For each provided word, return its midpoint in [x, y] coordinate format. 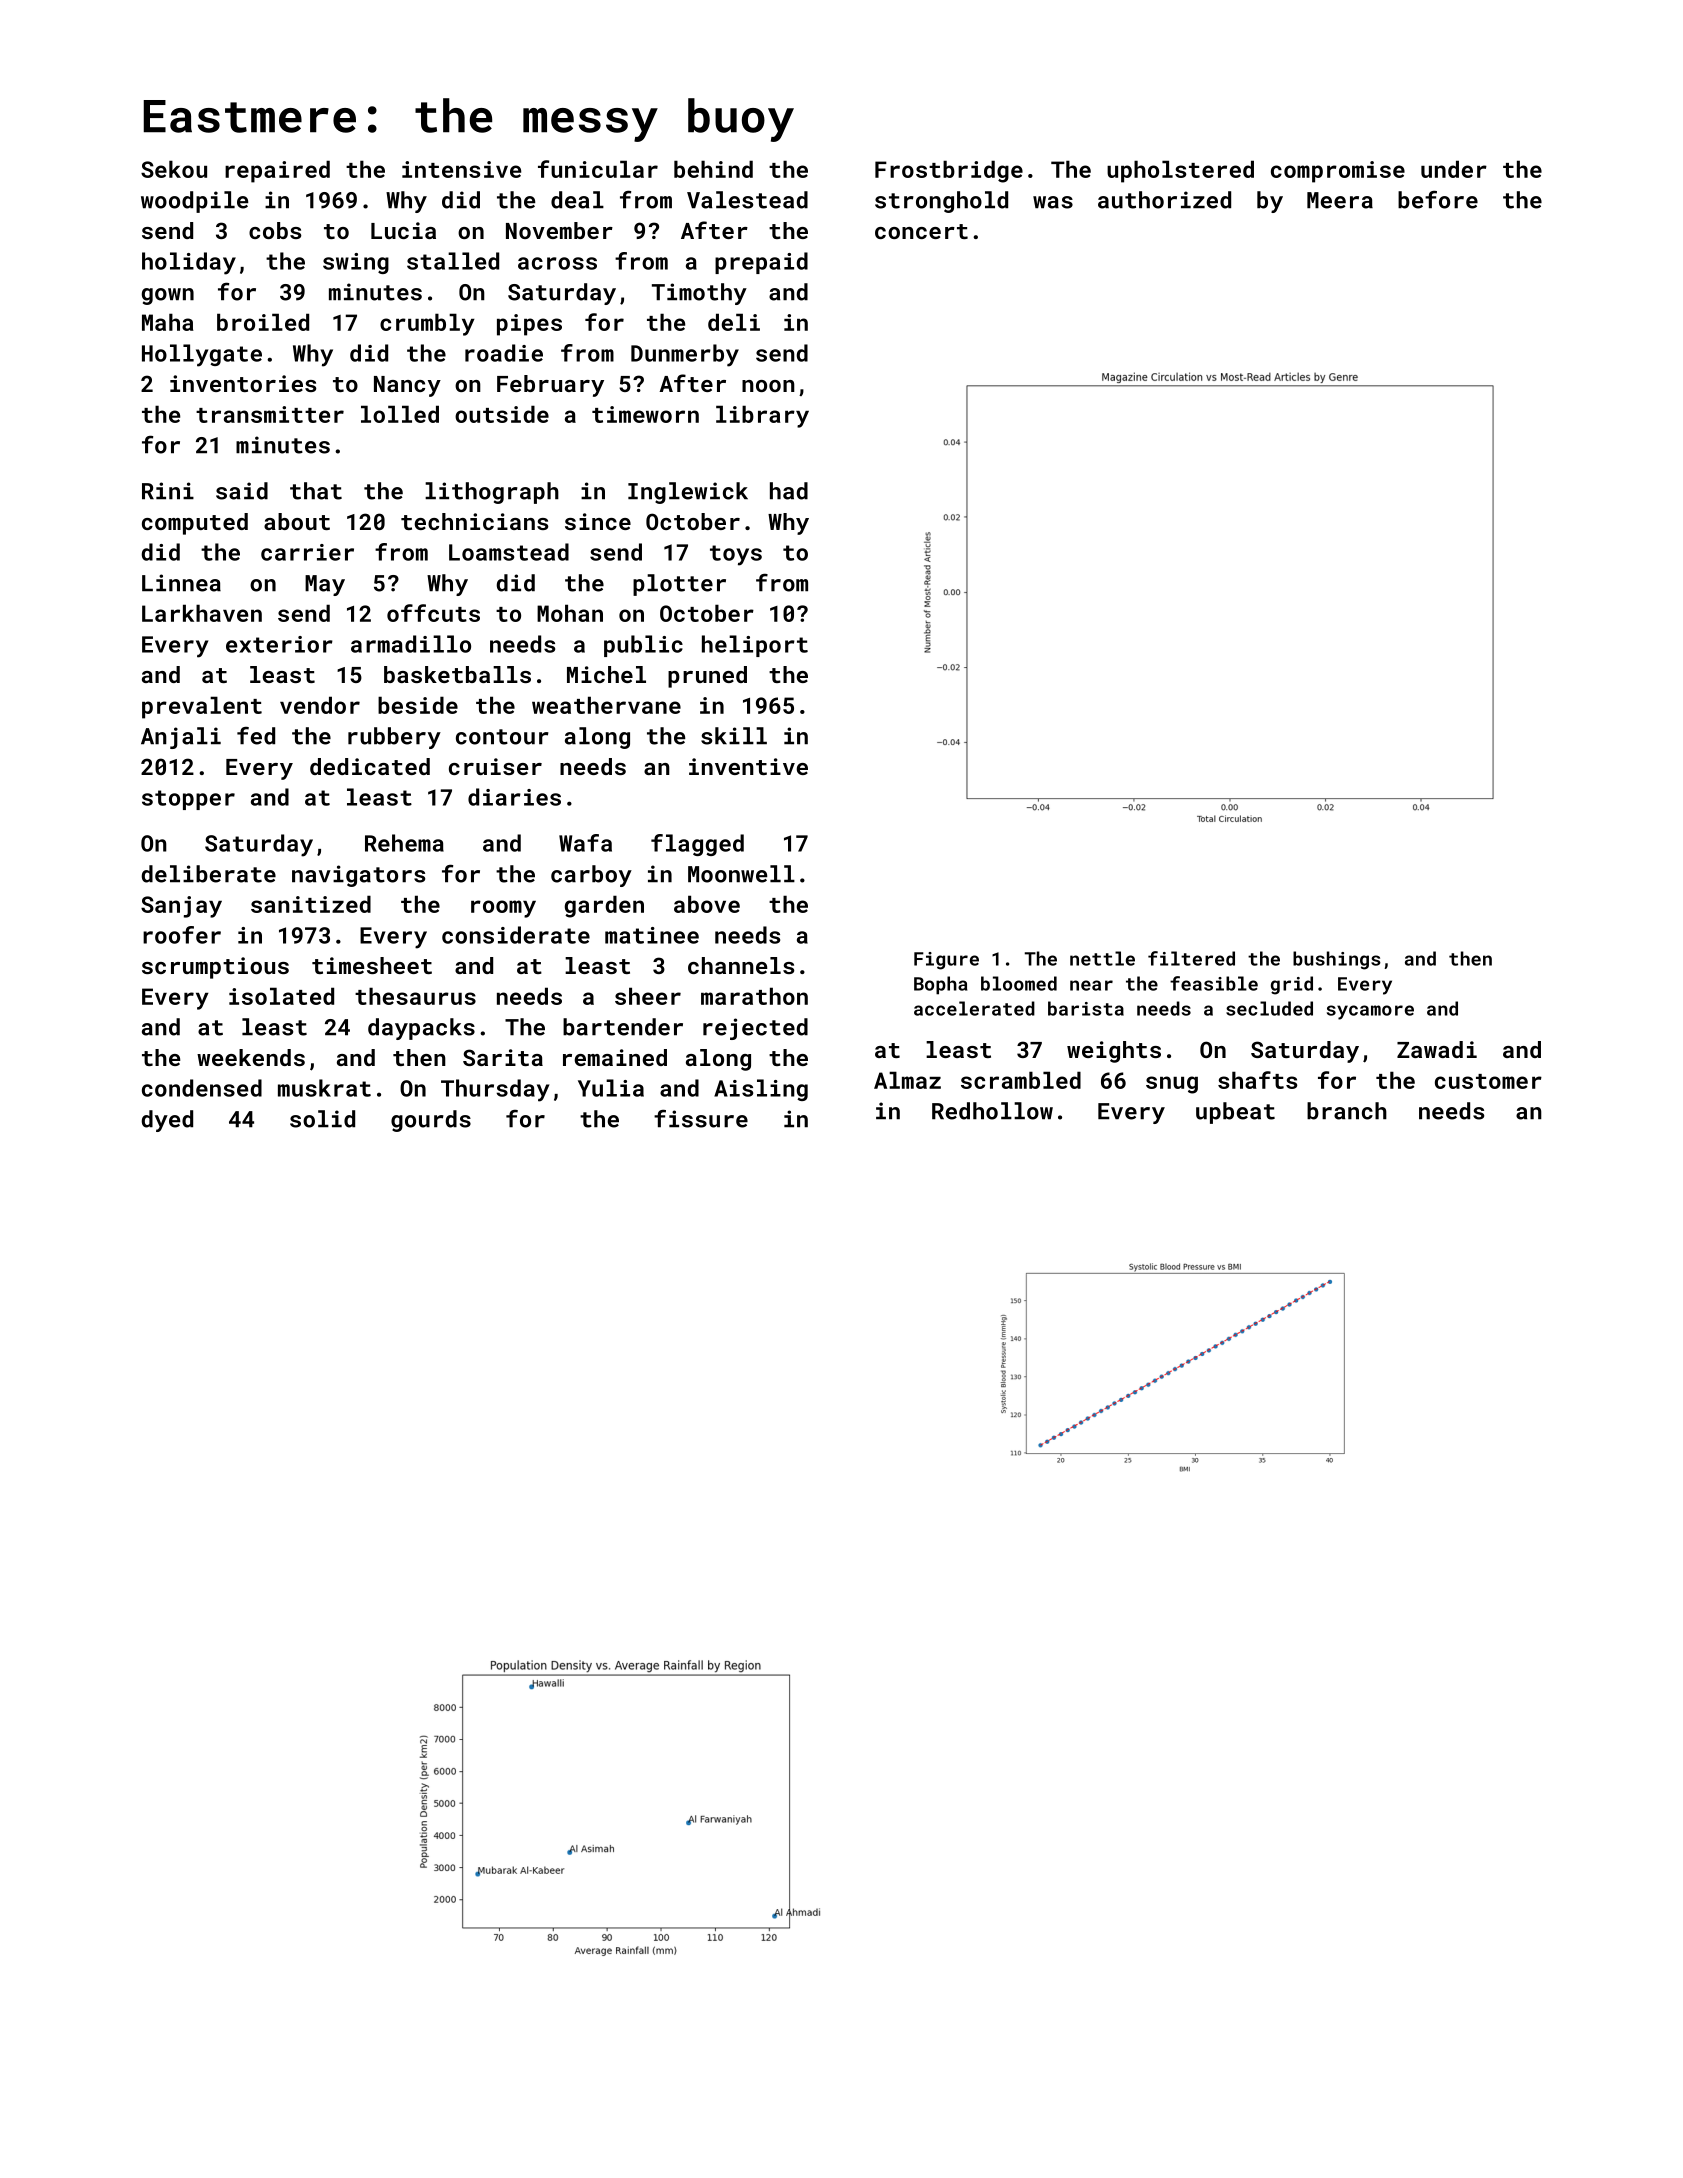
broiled [263, 322]
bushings [1337, 960]
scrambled [1021, 1080]
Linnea [181, 583]
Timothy [699, 294]
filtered [1191, 958]
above [707, 904]
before [1438, 200]
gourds [431, 1121]
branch [1347, 1111]
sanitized [311, 904]
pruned [707, 677]
